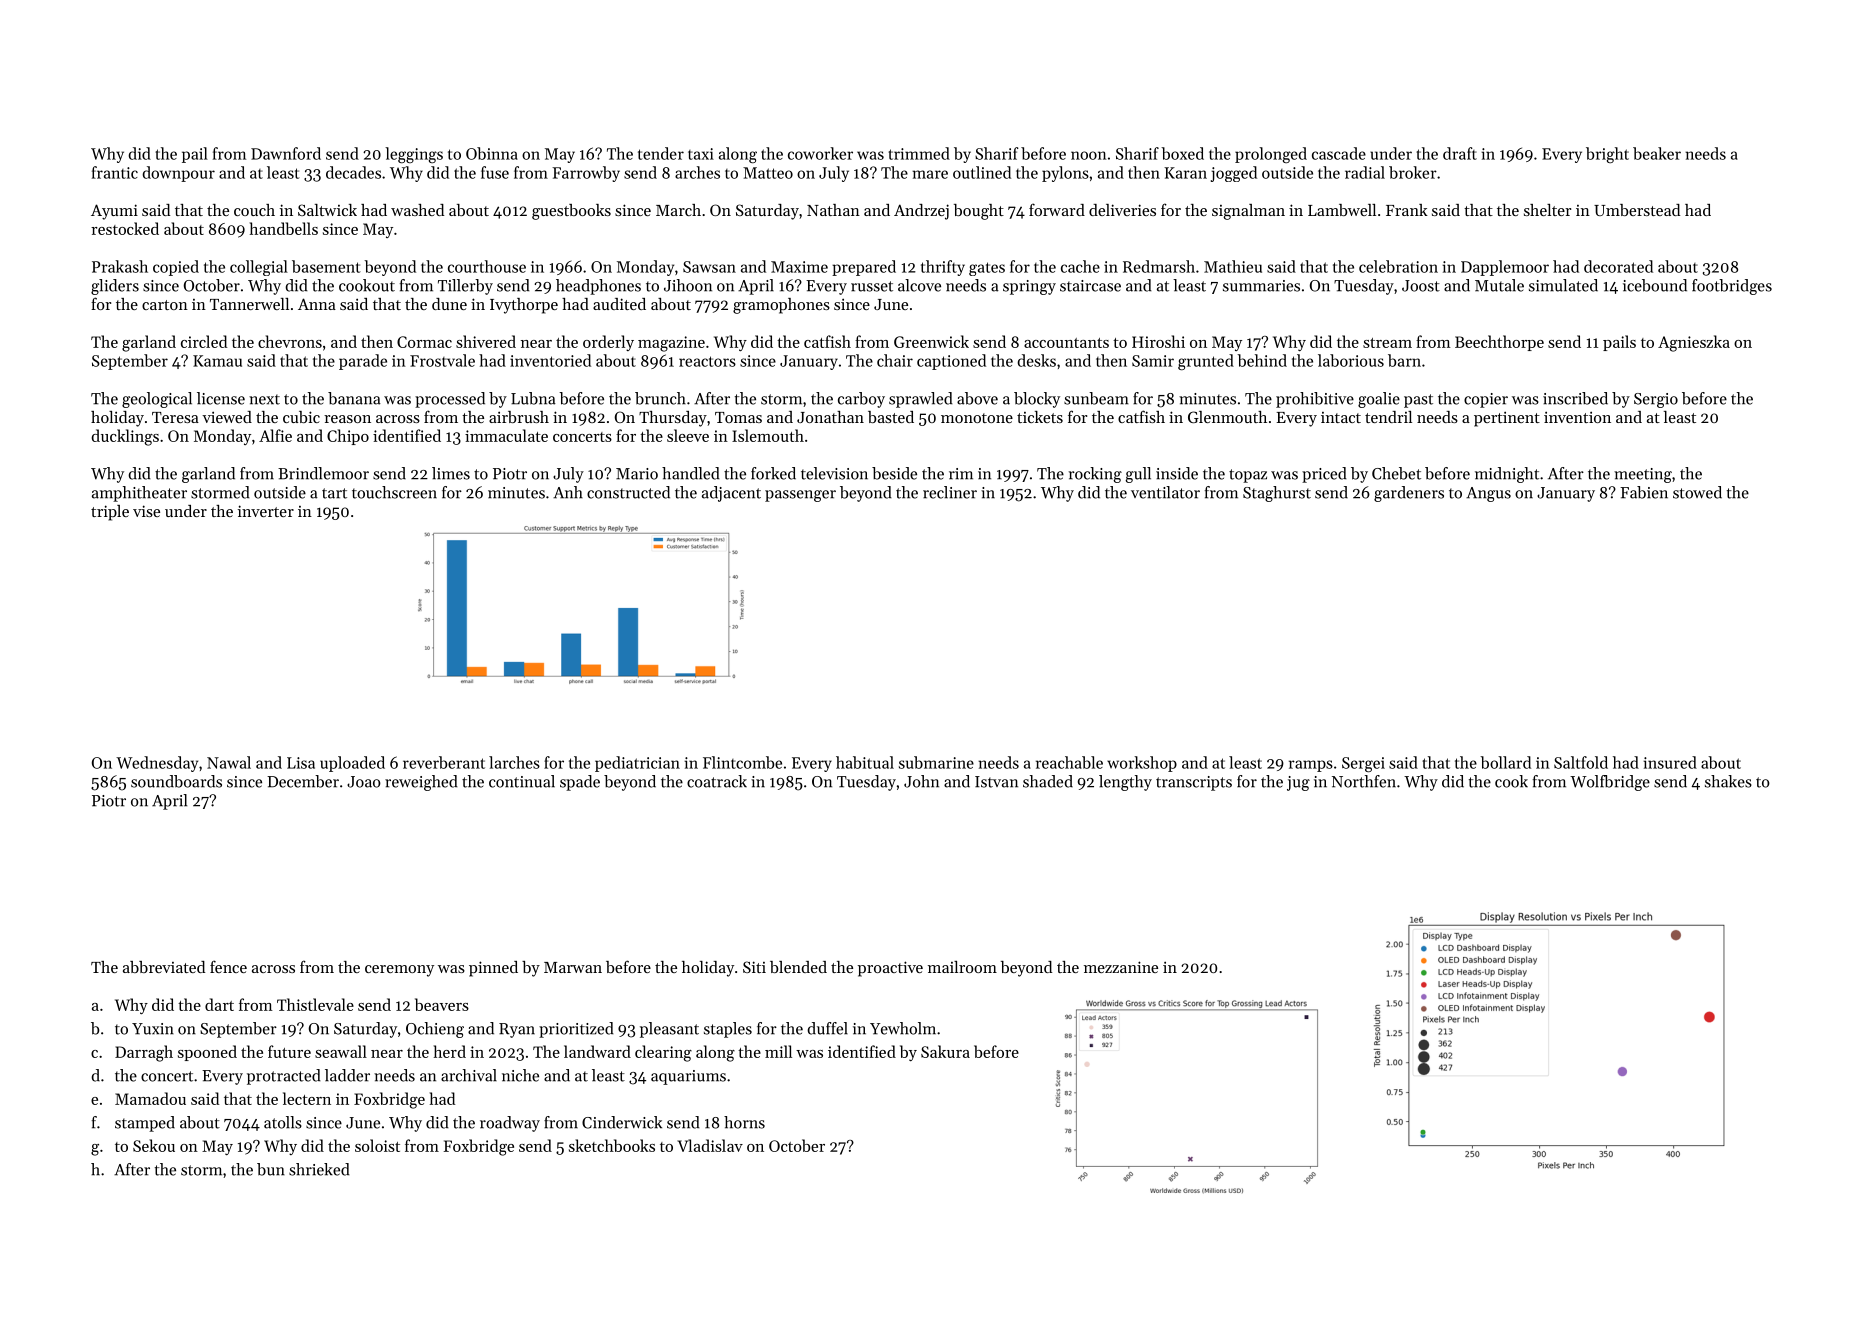  I want to click on draft, so click(1460, 153).
